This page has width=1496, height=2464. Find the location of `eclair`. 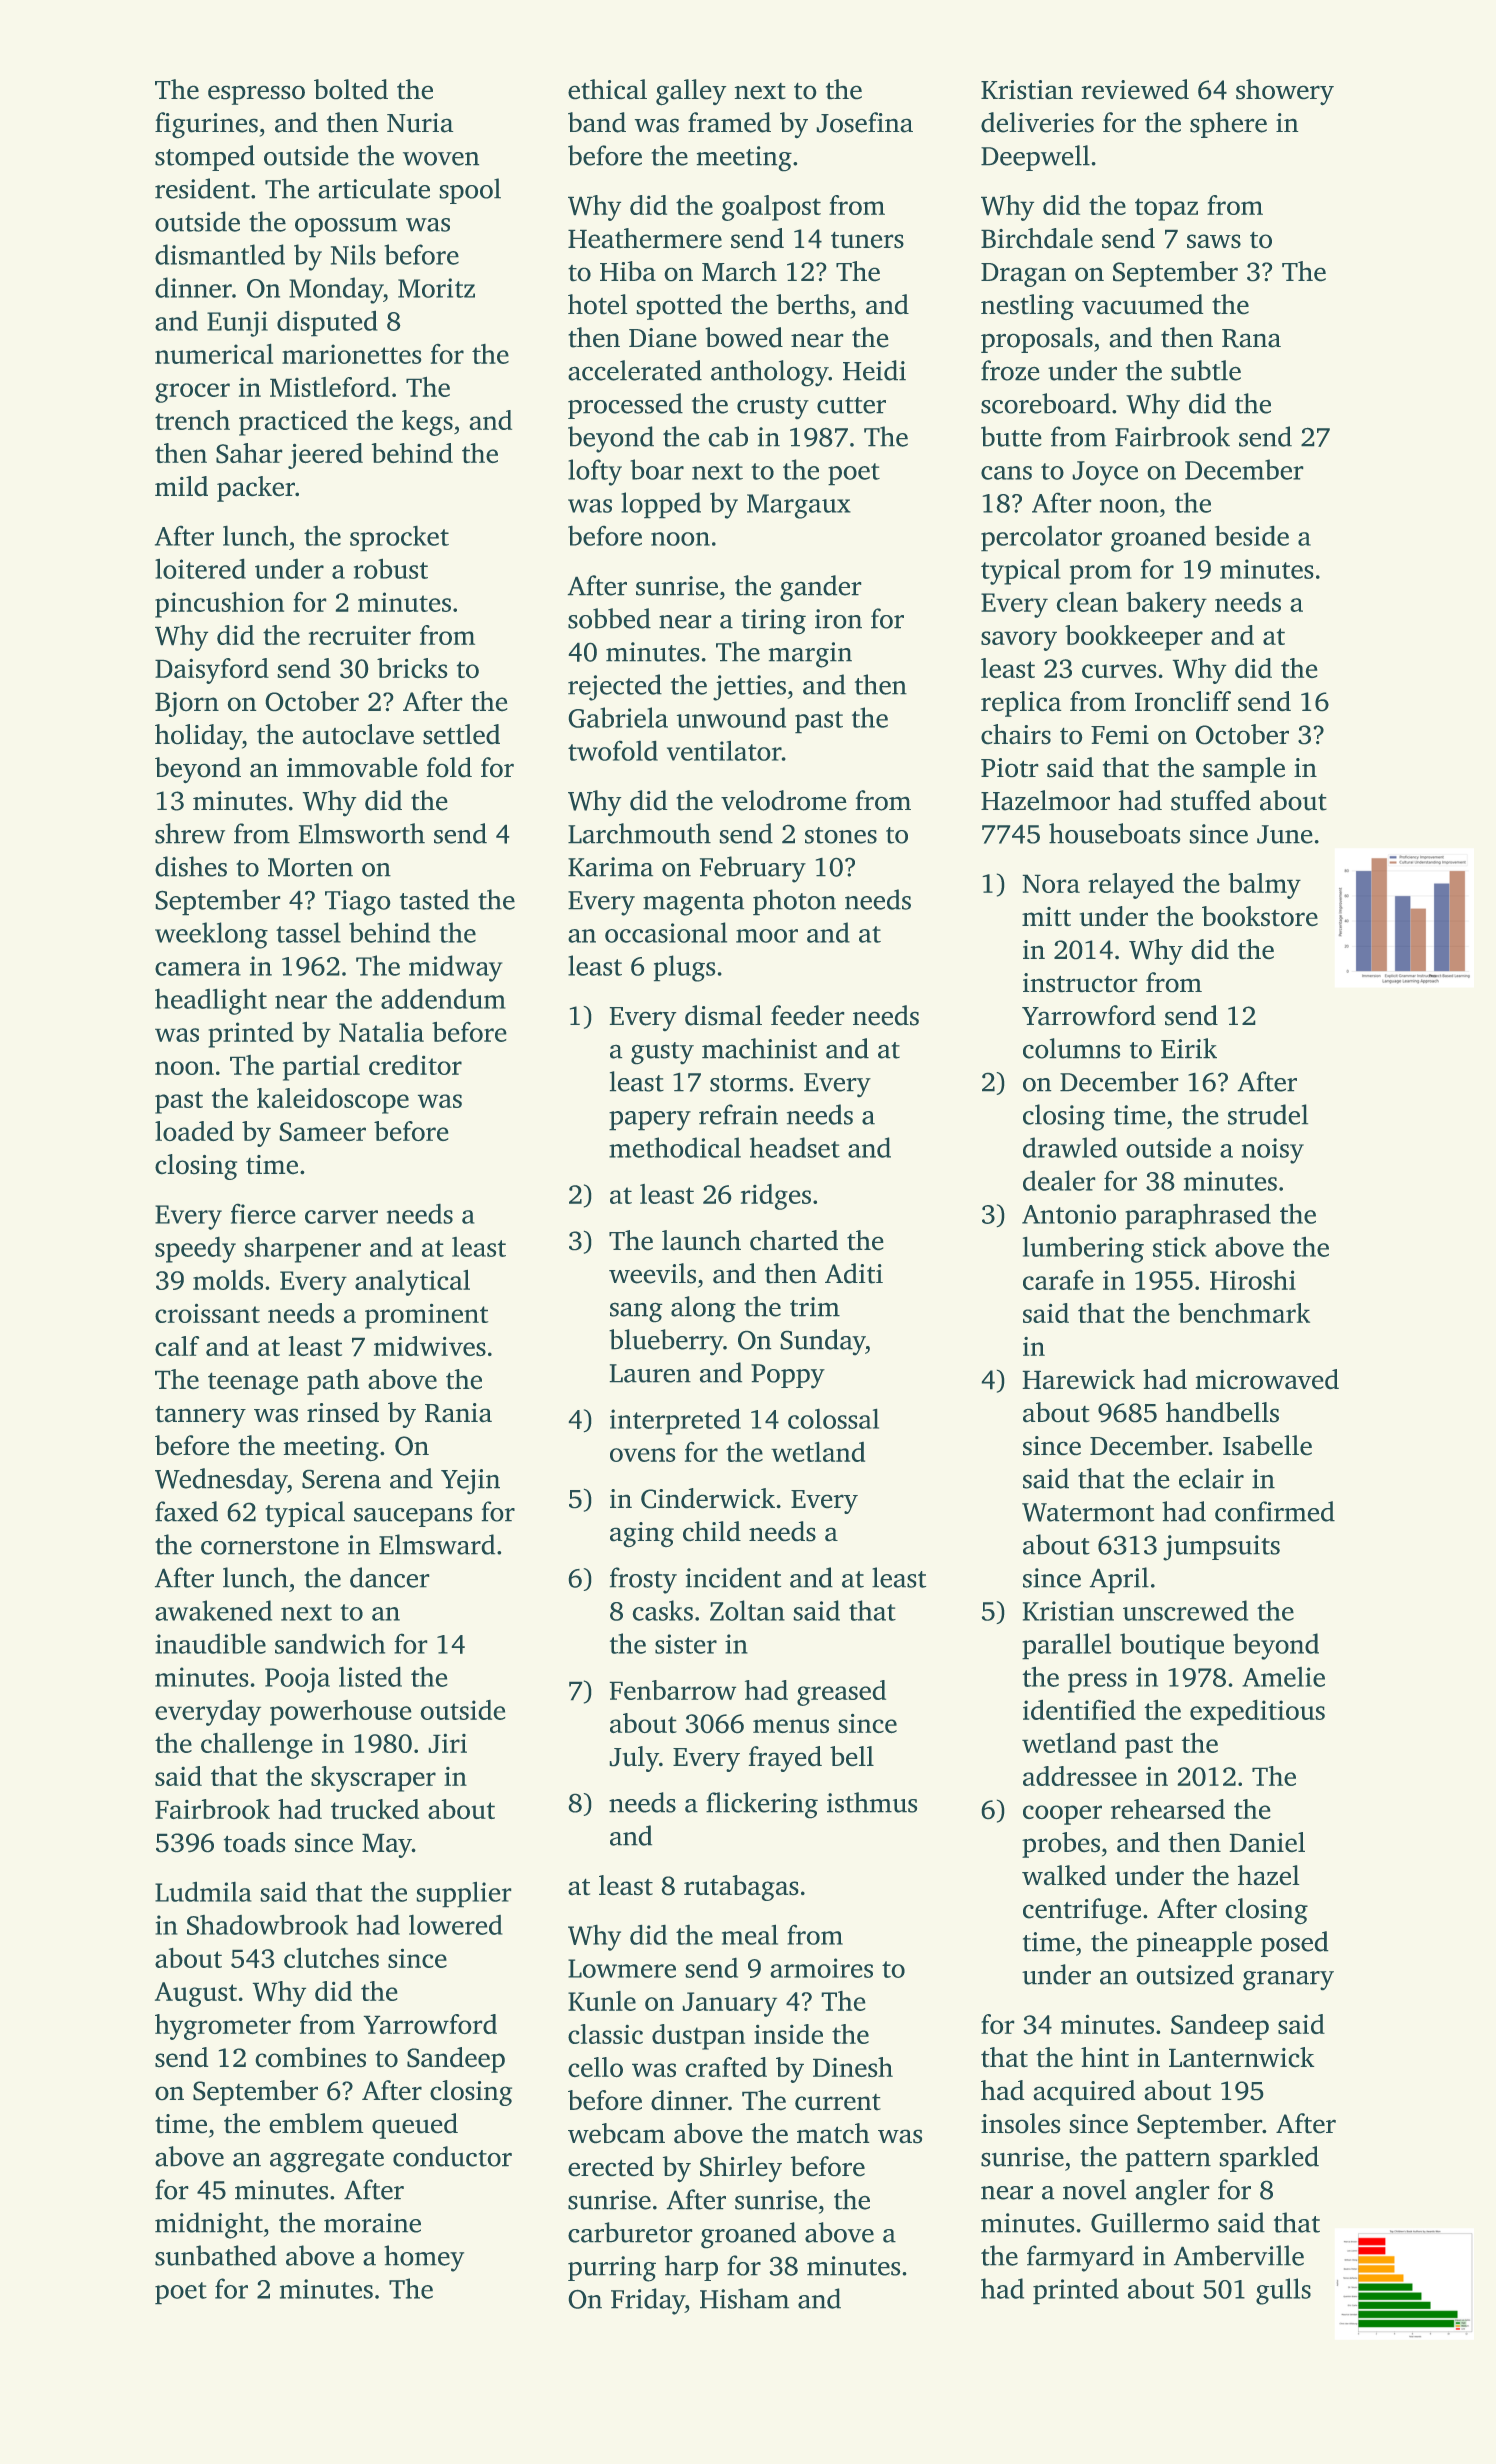

eclair is located at coordinates (1211, 1478).
